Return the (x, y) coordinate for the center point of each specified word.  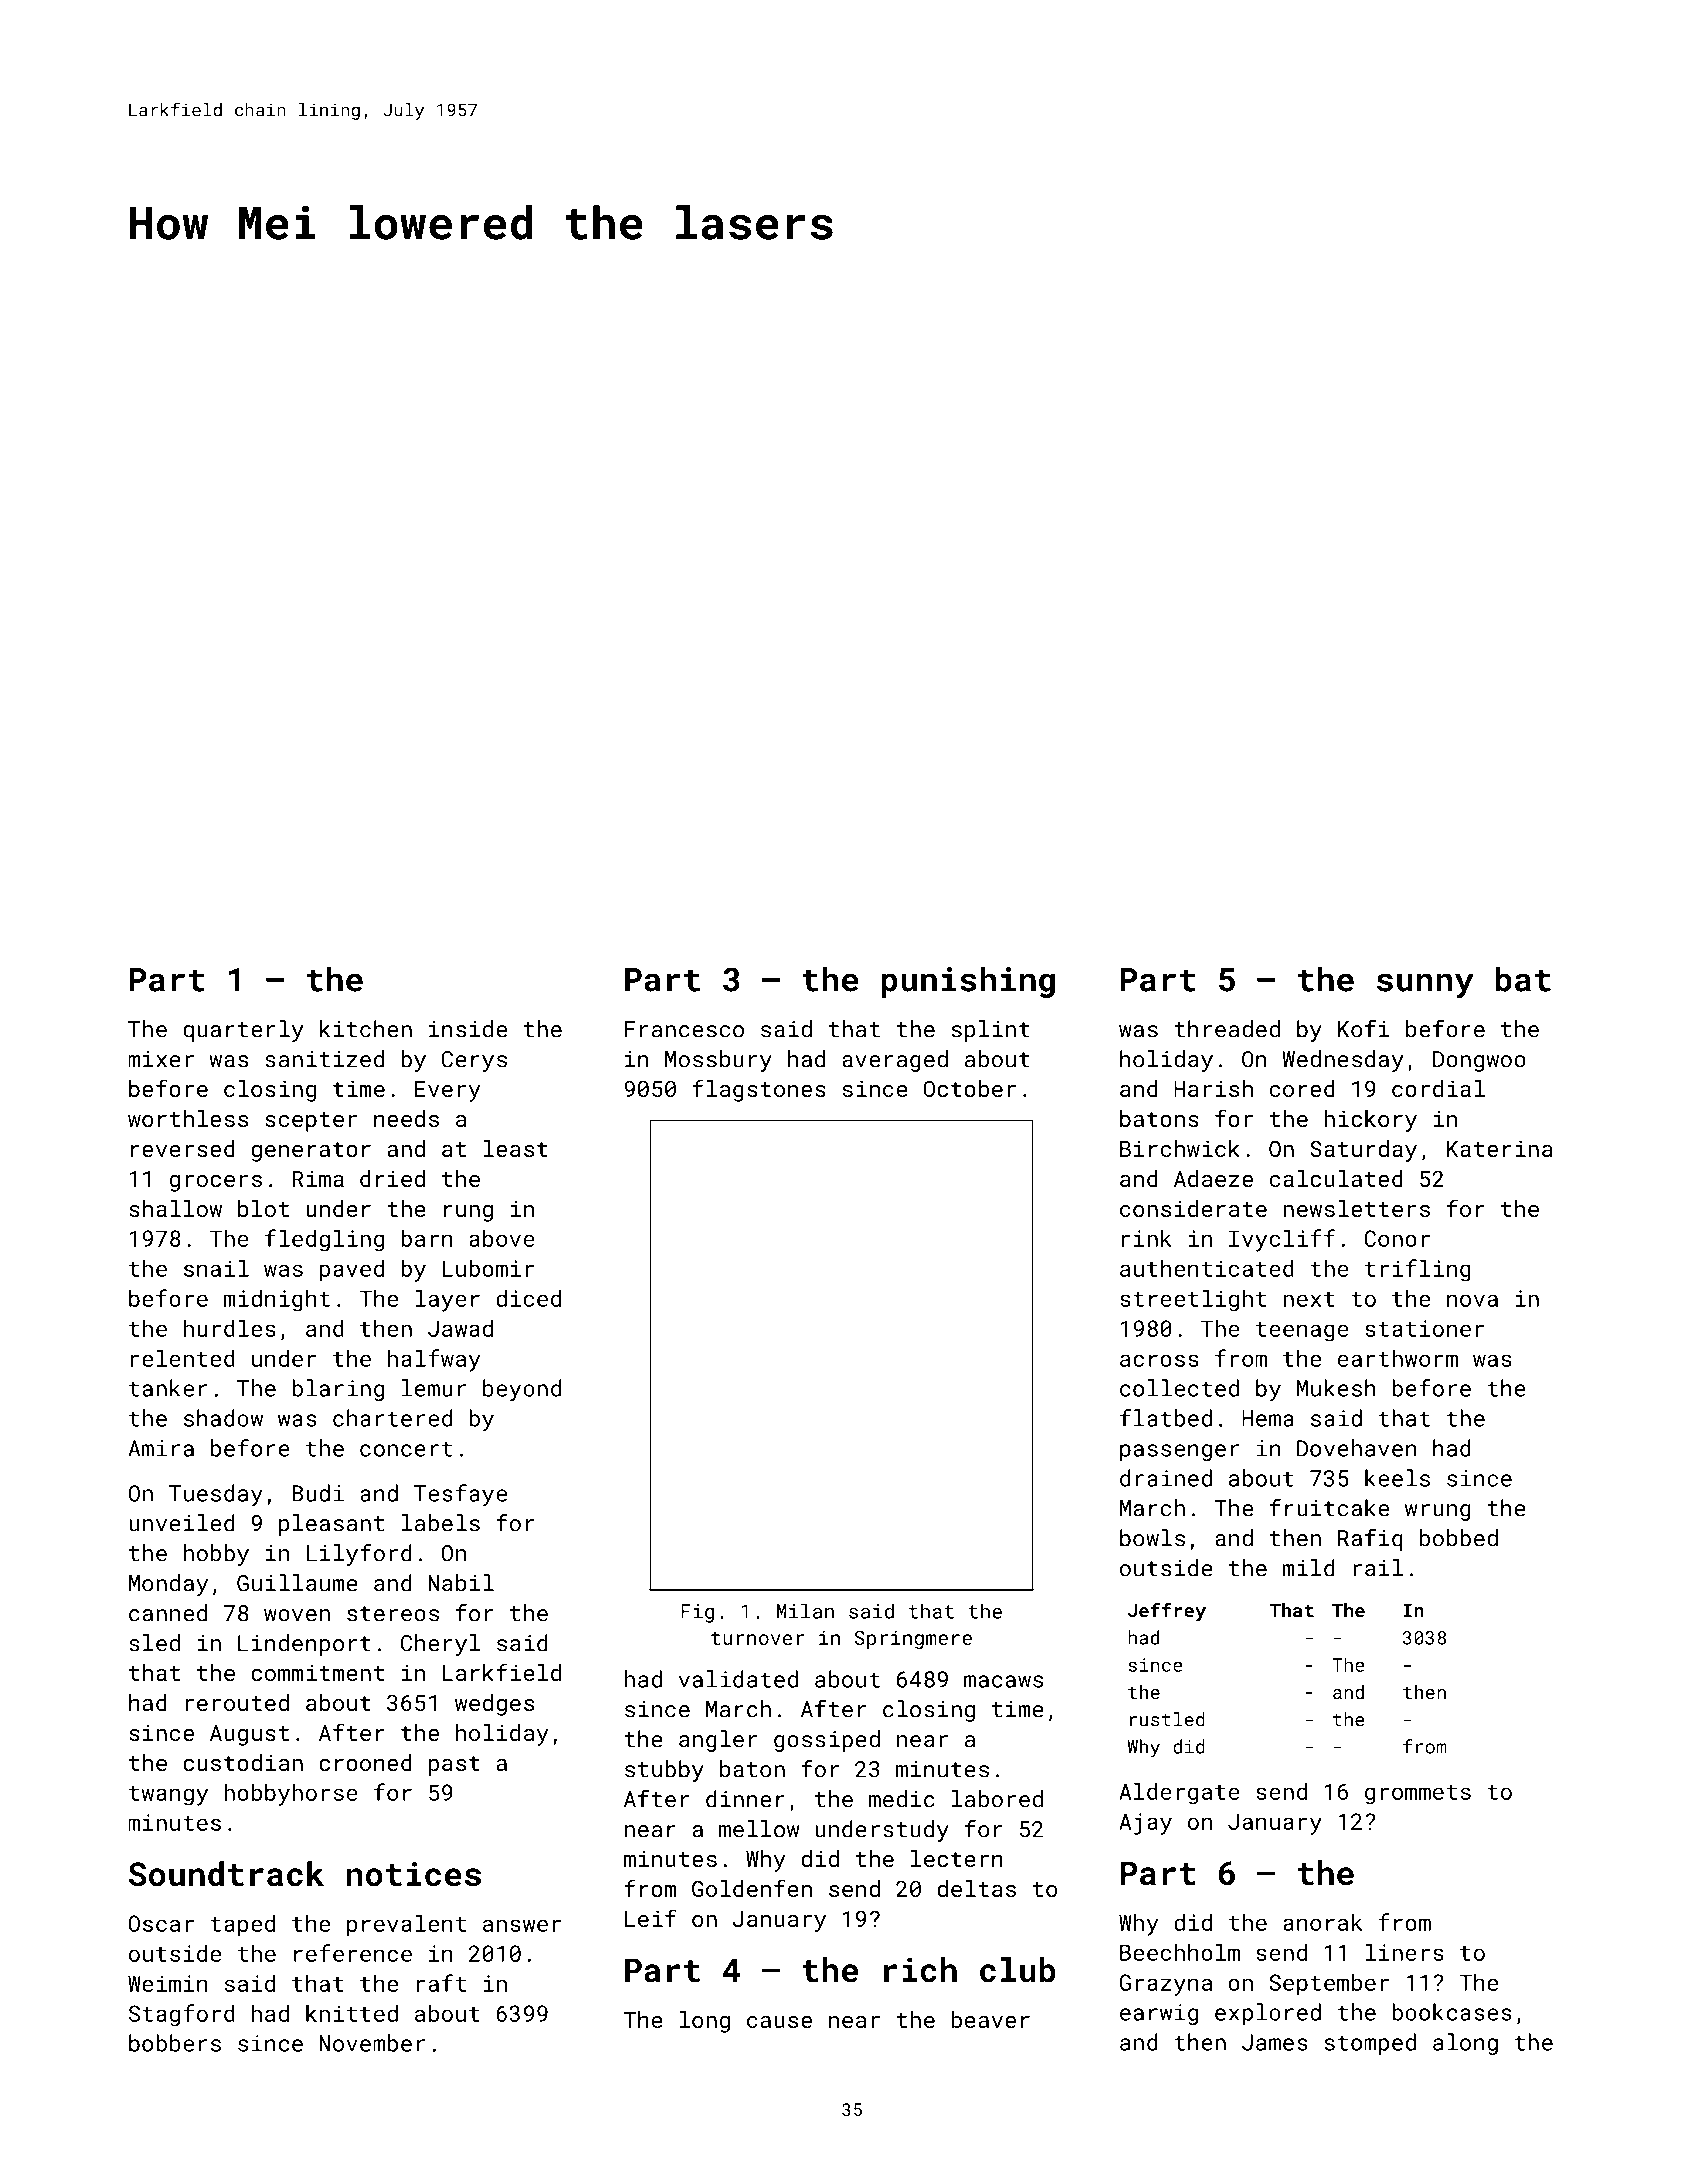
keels (1397, 1478)
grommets (1418, 1795)
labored (997, 1799)
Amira (161, 1448)
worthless (188, 1118)
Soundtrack (226, 1874)
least (515, 1148)
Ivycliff (1282, 1240)
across (1159, 1360)
